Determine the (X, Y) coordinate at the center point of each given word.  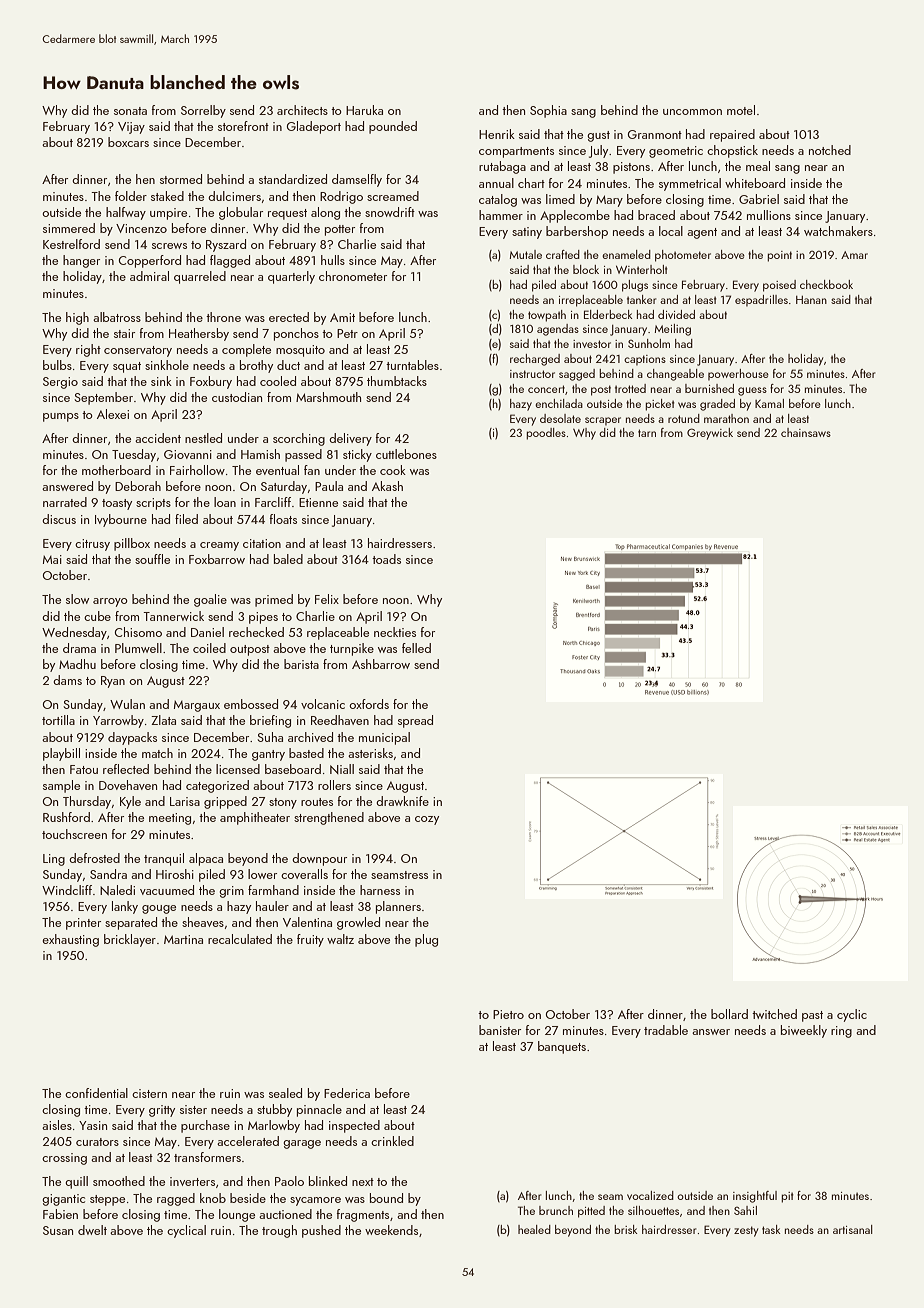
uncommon (692, 112)
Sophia (548, 111)
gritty (162, 1111)
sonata (130, 111)
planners (398, 907)
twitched (774, 1014)
